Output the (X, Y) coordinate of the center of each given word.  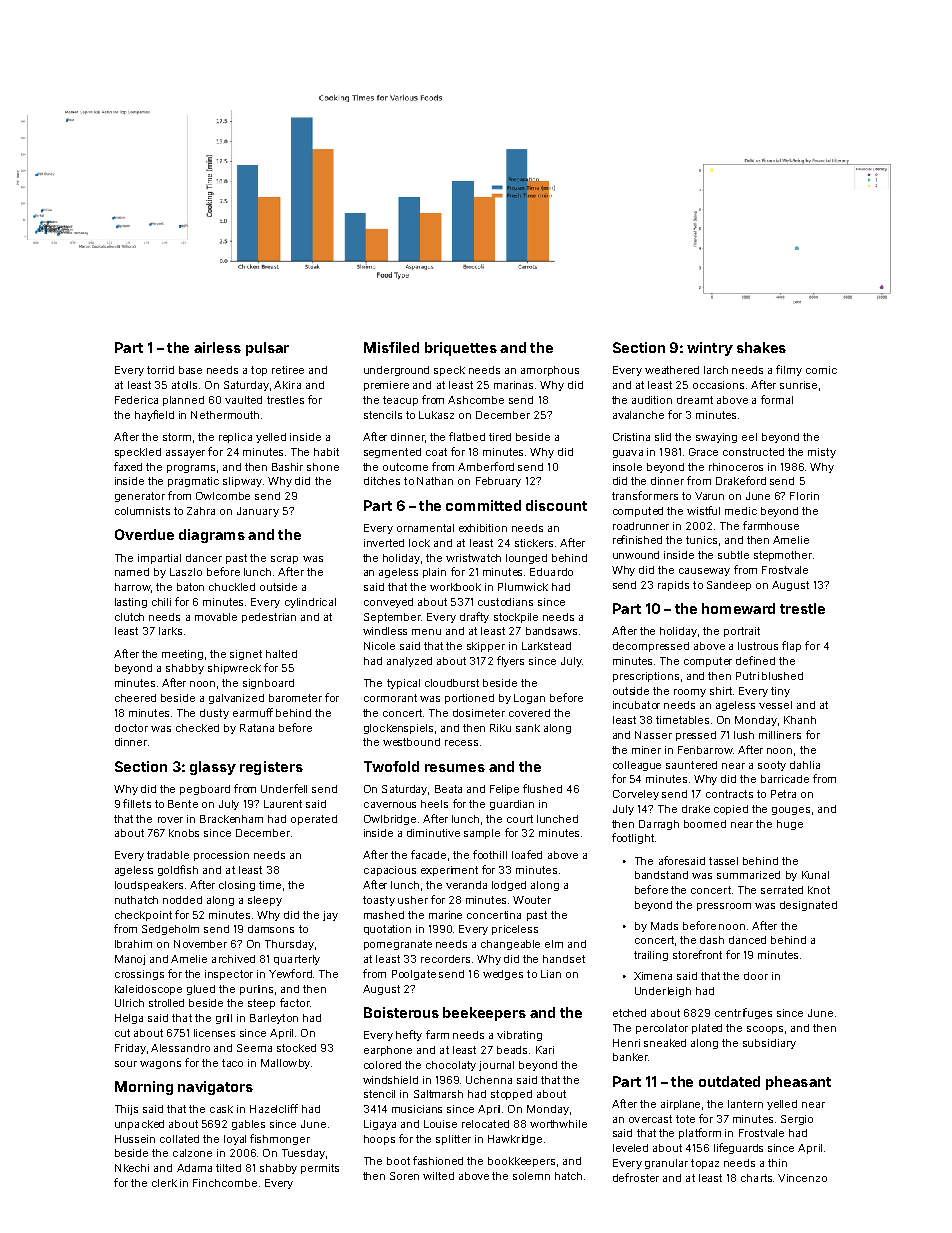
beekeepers (484, 1014)
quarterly (297, 960)
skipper (486, 647)
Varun (709, 496)
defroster (636, 1177)
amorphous (550, 371)
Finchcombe (225, 1183)
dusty (214, 714)
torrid (160, 370)
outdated (729, 1081)
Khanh (800, 720)
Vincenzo (802, 1178)
